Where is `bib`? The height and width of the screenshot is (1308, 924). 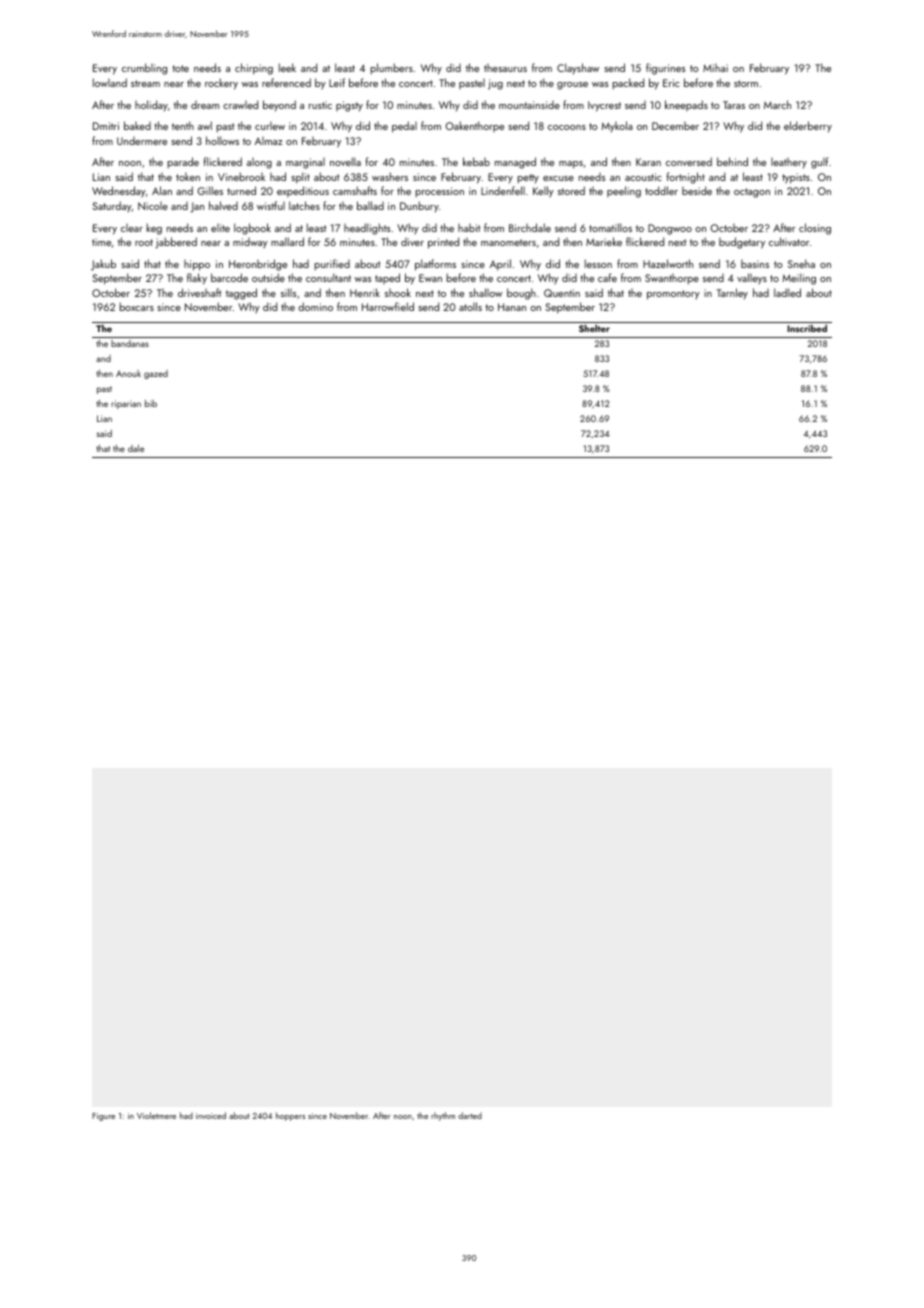
bib is located at coordinates (151, 403).
